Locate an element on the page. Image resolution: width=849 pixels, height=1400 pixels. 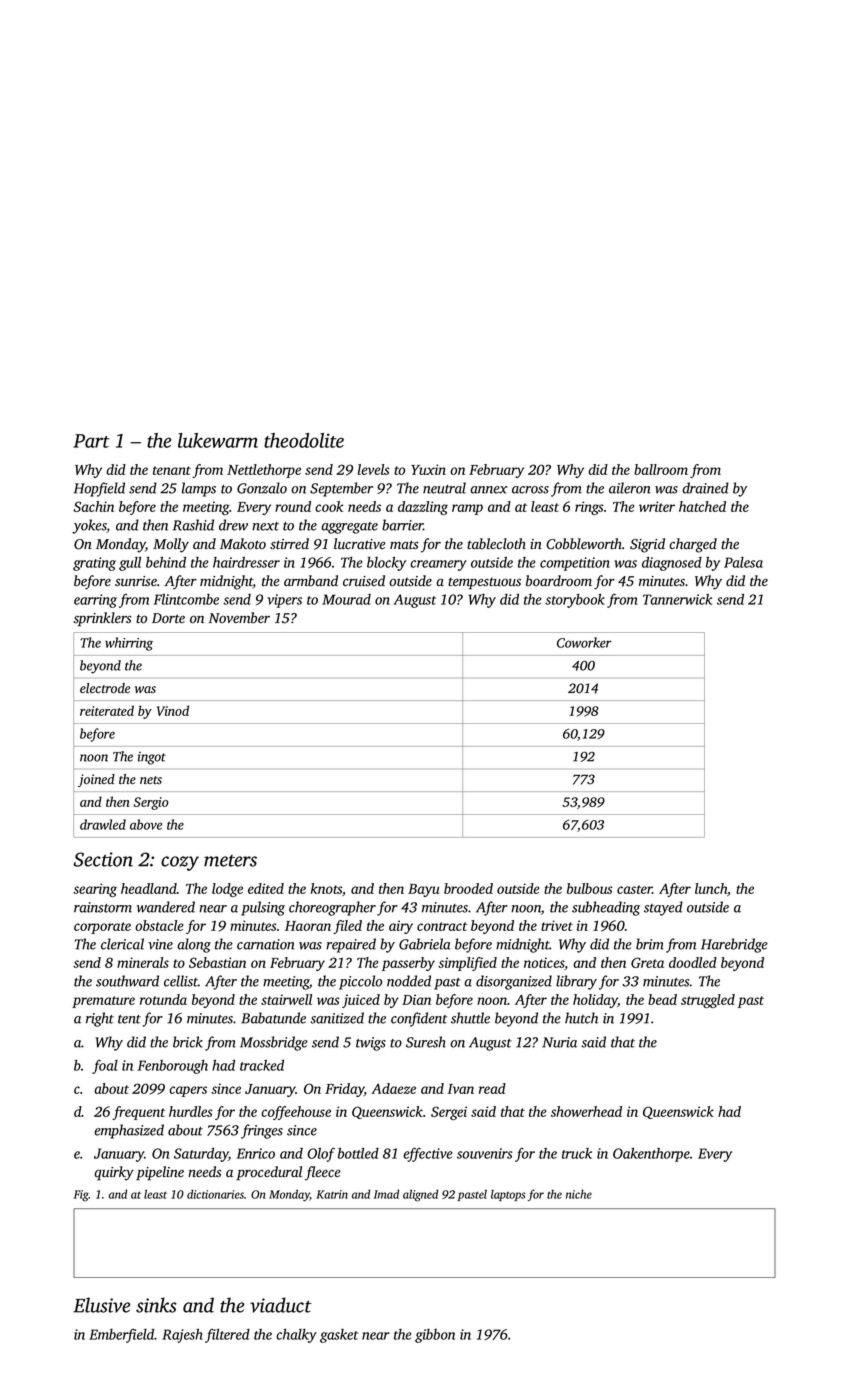
pipeline is located at coordinates (160, 1173).
